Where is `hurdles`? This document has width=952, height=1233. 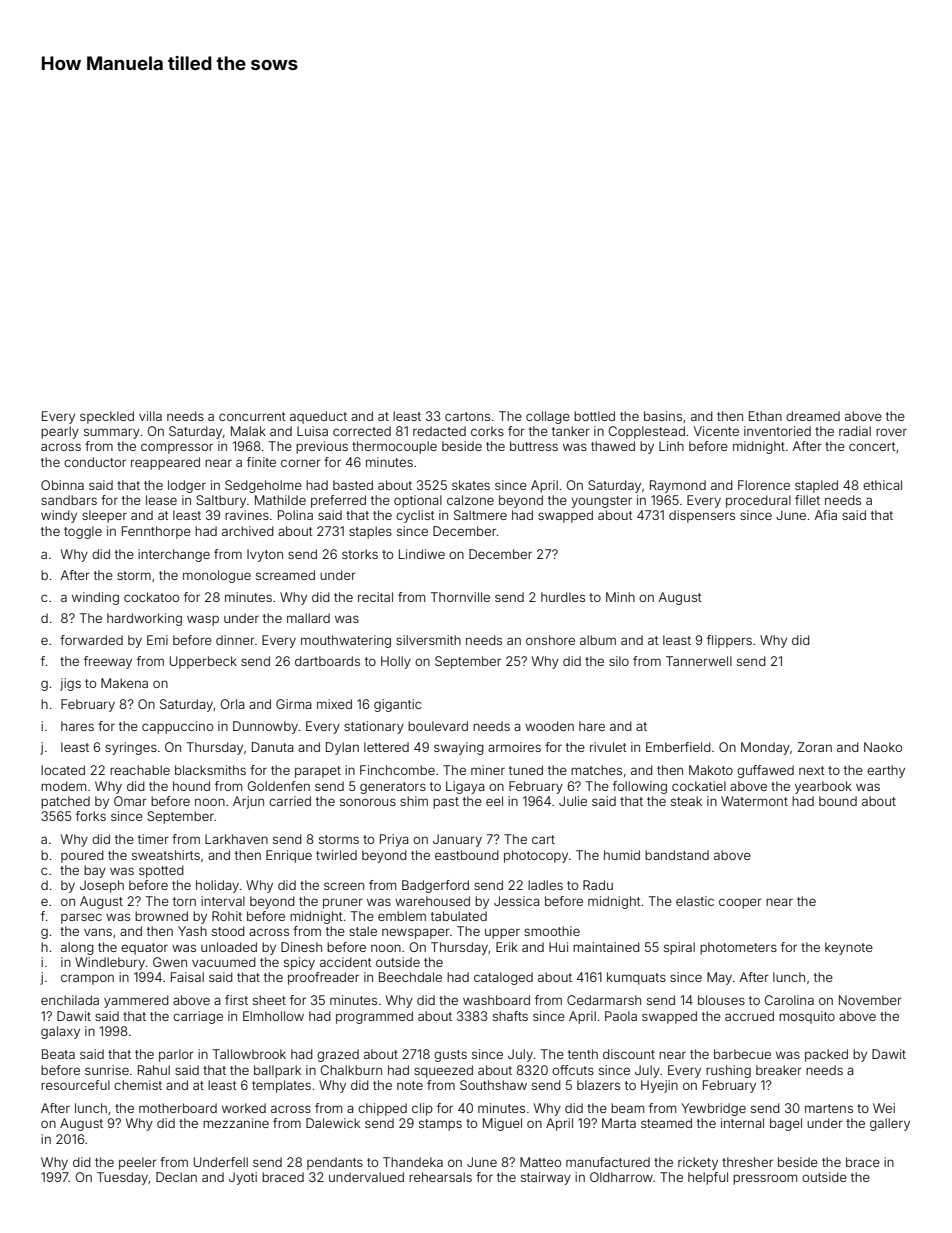
hurdles is located at coordinates (563, 597).
